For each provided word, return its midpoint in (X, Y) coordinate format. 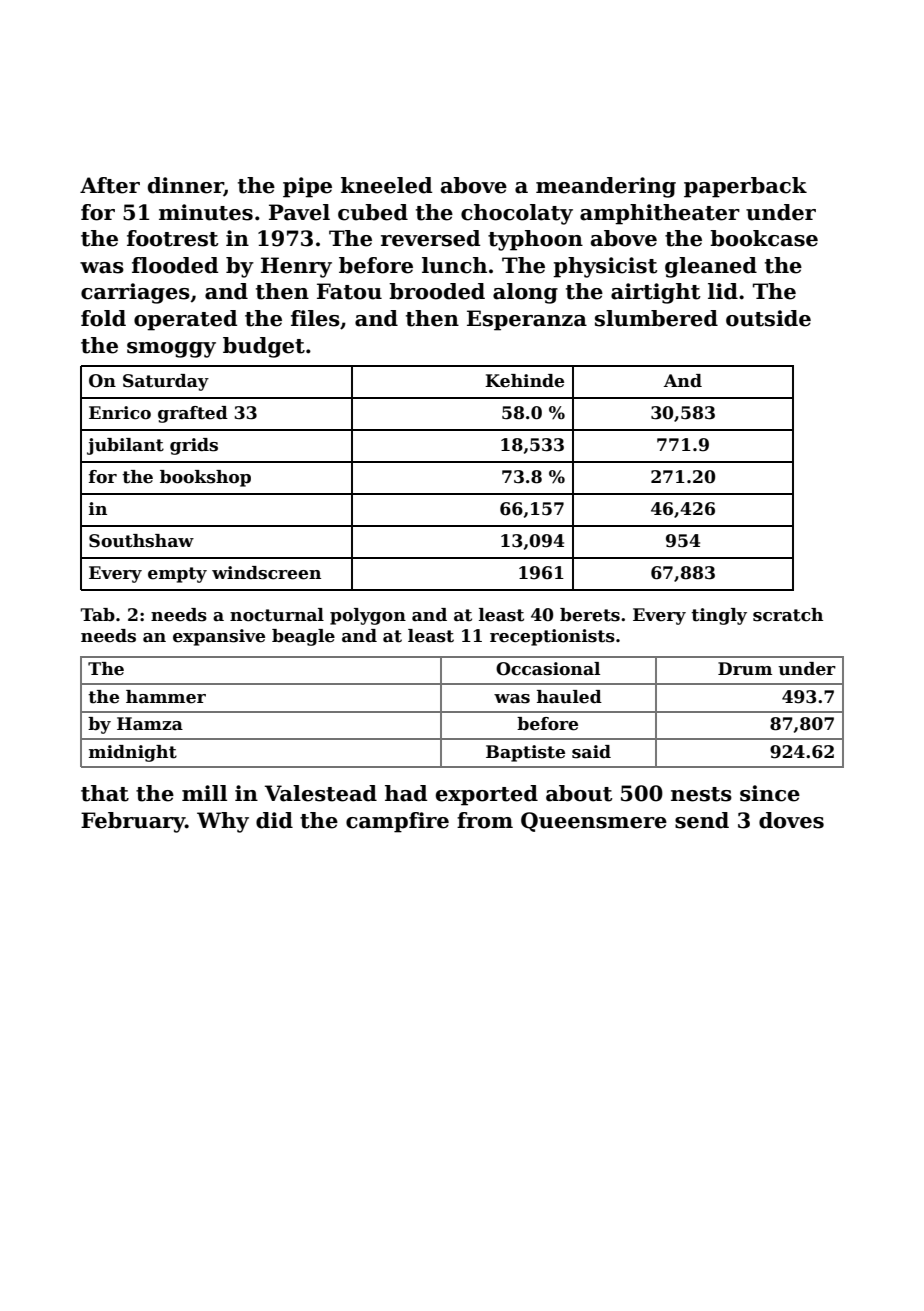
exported (487, 795)
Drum (745, 669)
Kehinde (524, 381)
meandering (606, 187)
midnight (133, 753)
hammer (166, 697)
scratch (788, 615)
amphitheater (660, 214)
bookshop (205, 478)
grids (194, 446)
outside (768, 318)
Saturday (166, 382)
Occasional (548, 669)
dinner (186, 186)
